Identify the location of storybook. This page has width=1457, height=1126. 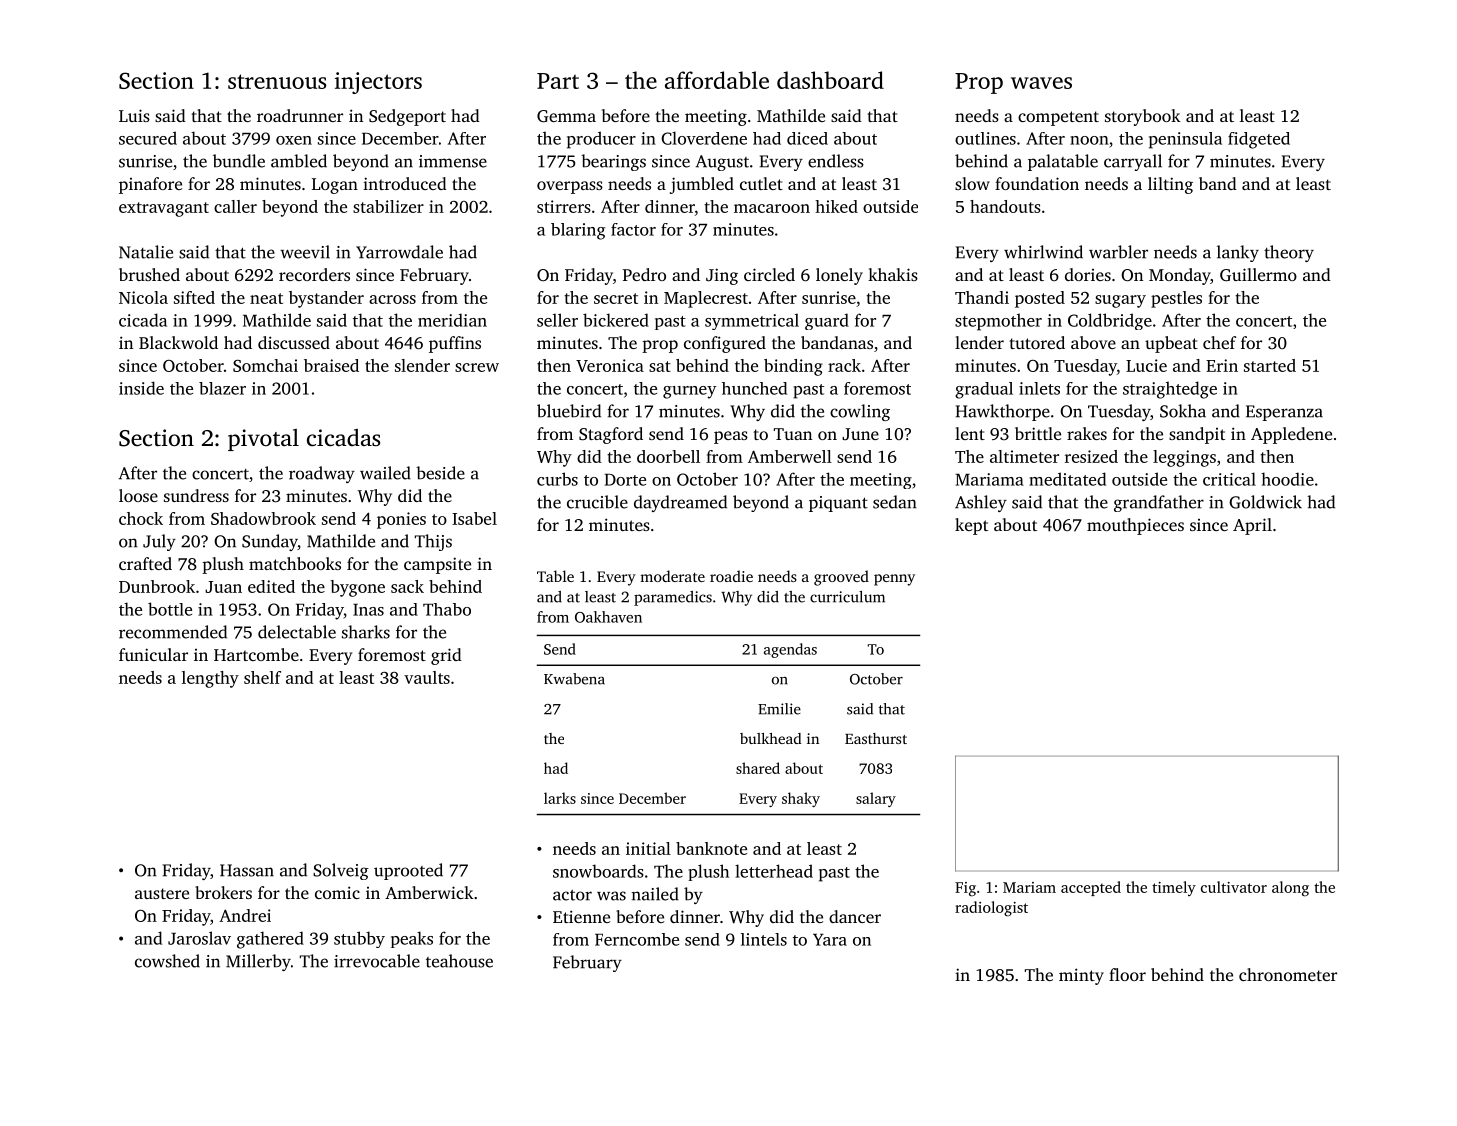
(1143, 117).
